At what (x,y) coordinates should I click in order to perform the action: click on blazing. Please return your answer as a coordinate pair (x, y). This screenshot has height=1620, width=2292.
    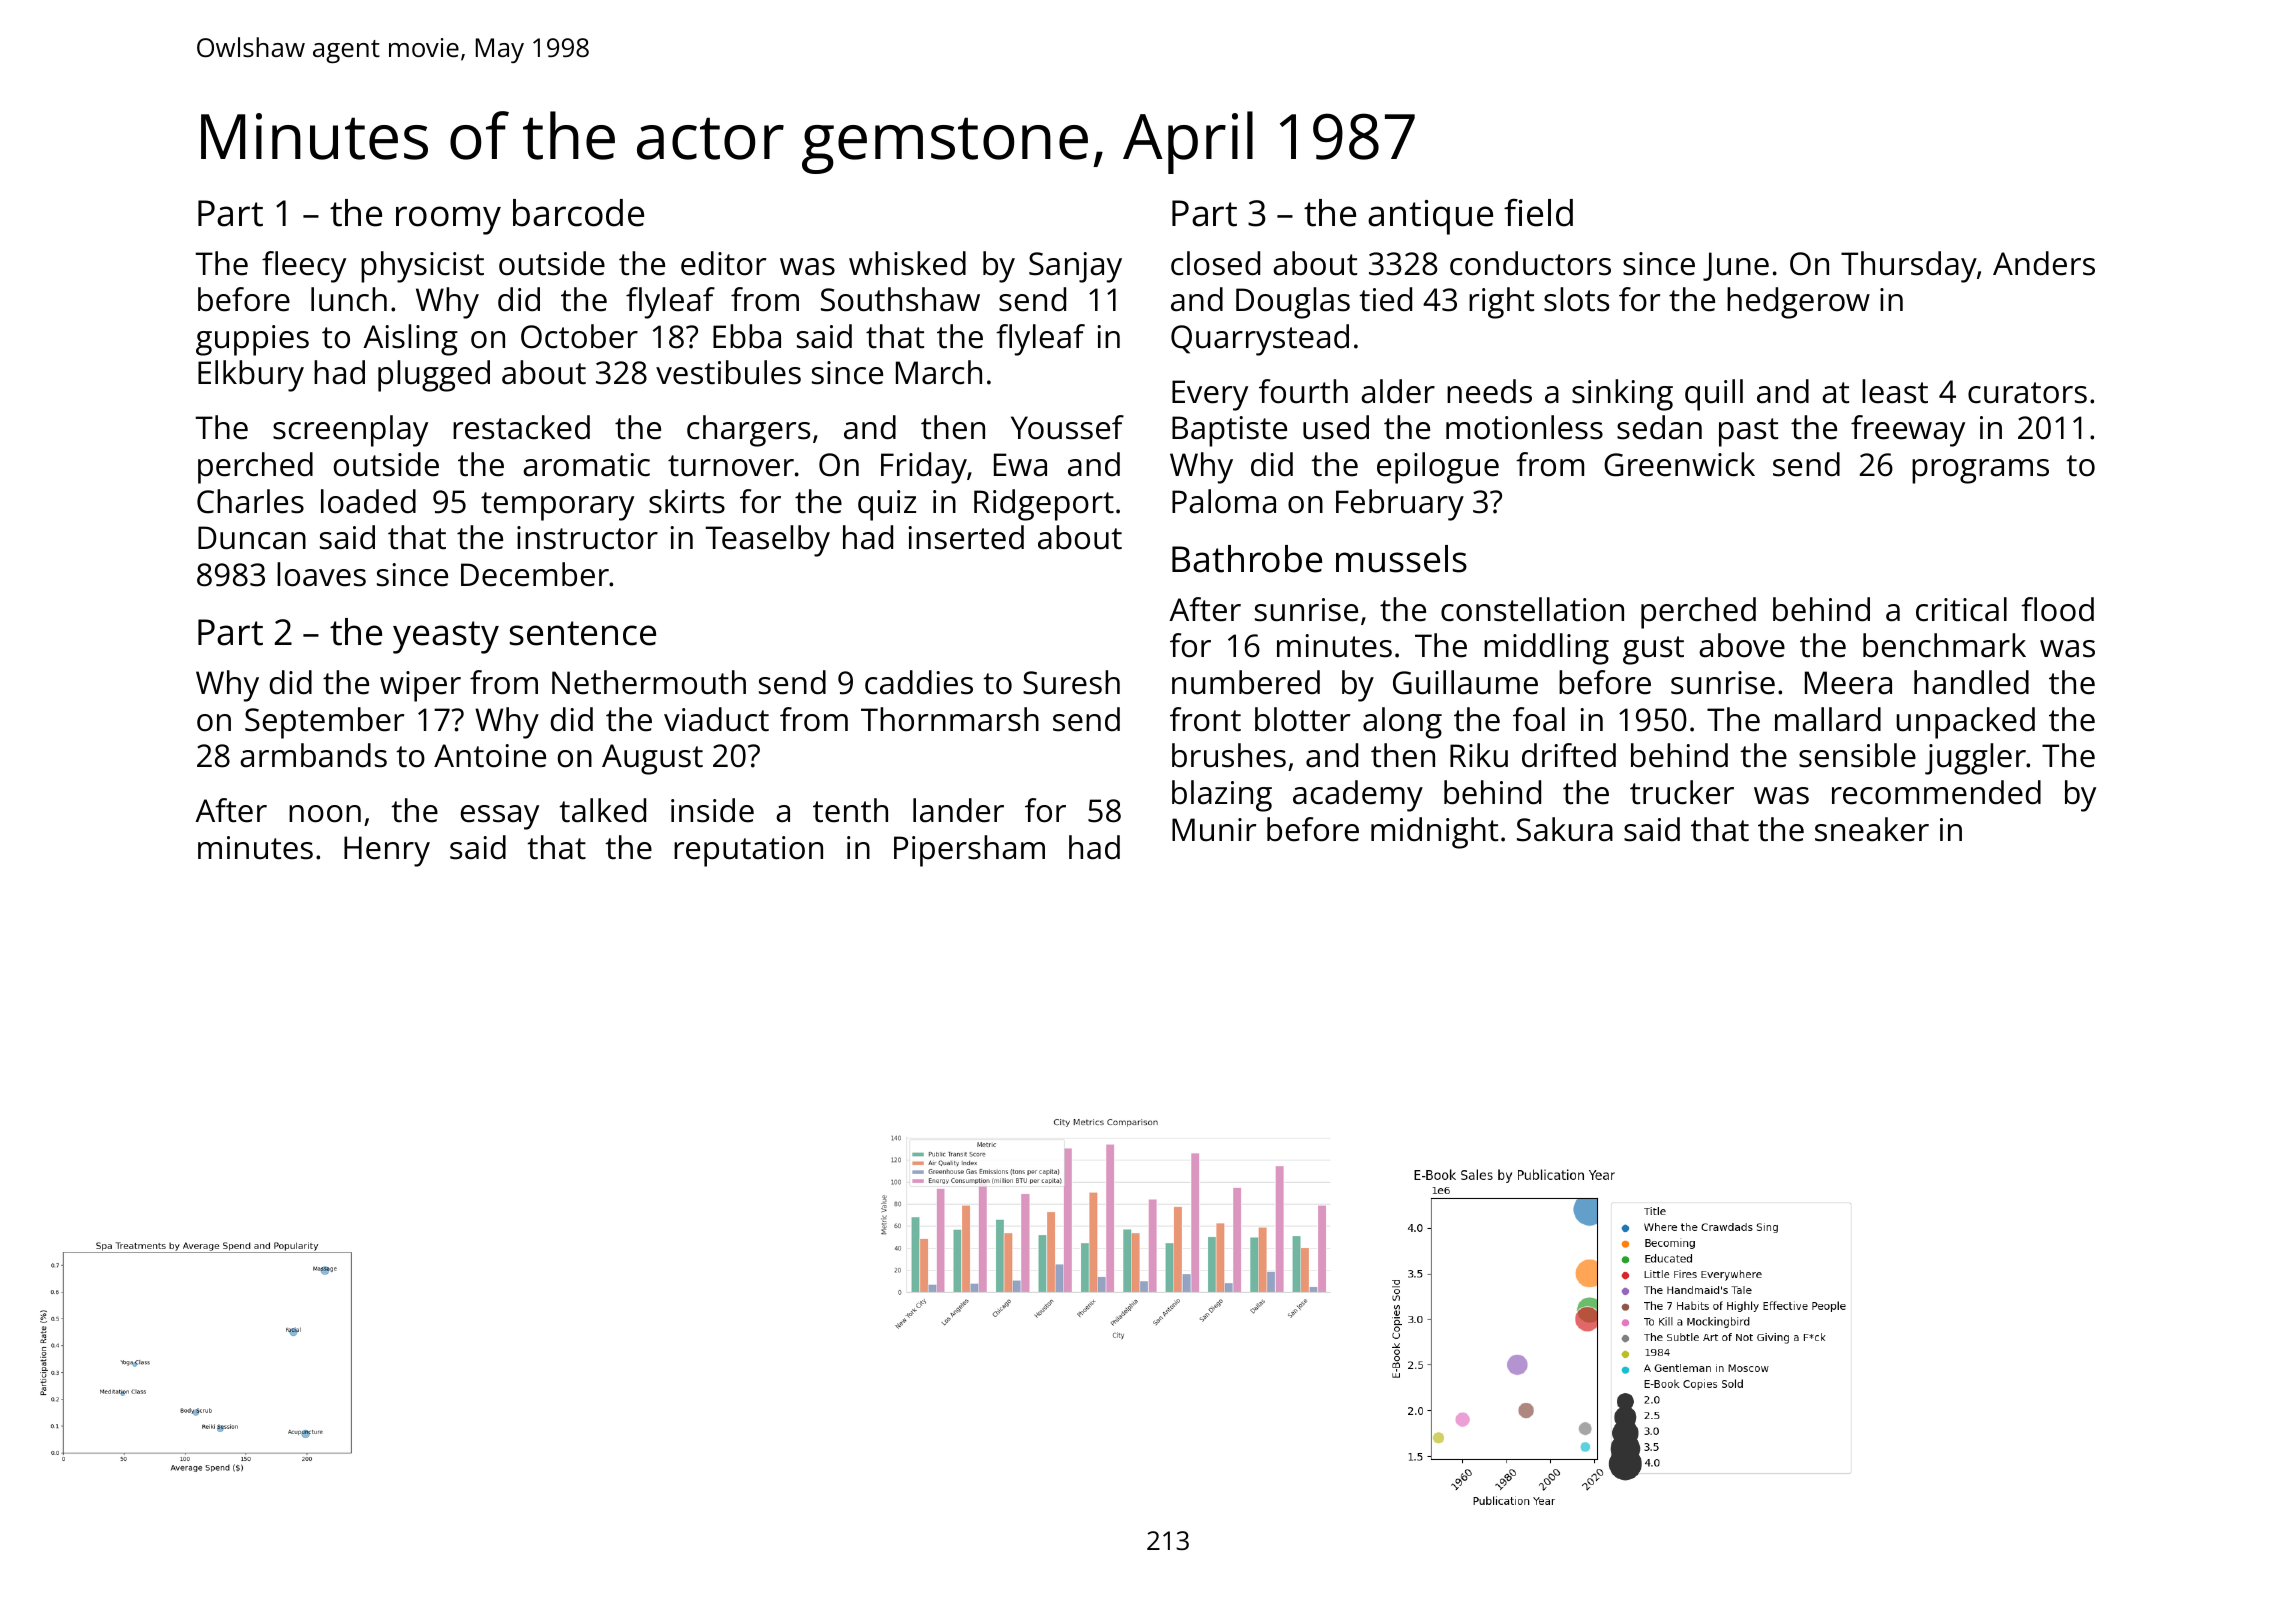
    Looking at the image, I should click on (1222, 796).
